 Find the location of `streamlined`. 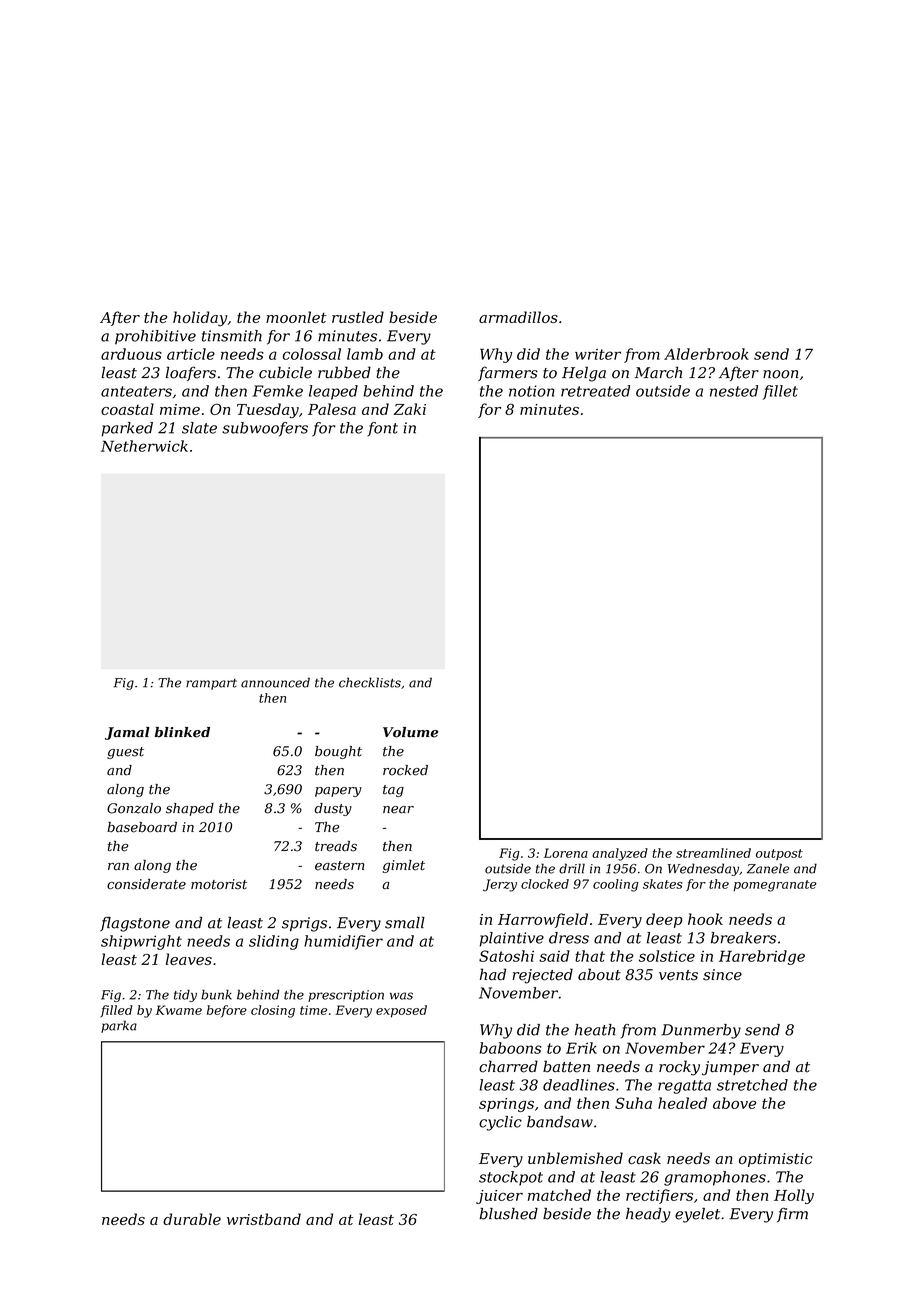

streamlined is located at coordinates (713, 853).
